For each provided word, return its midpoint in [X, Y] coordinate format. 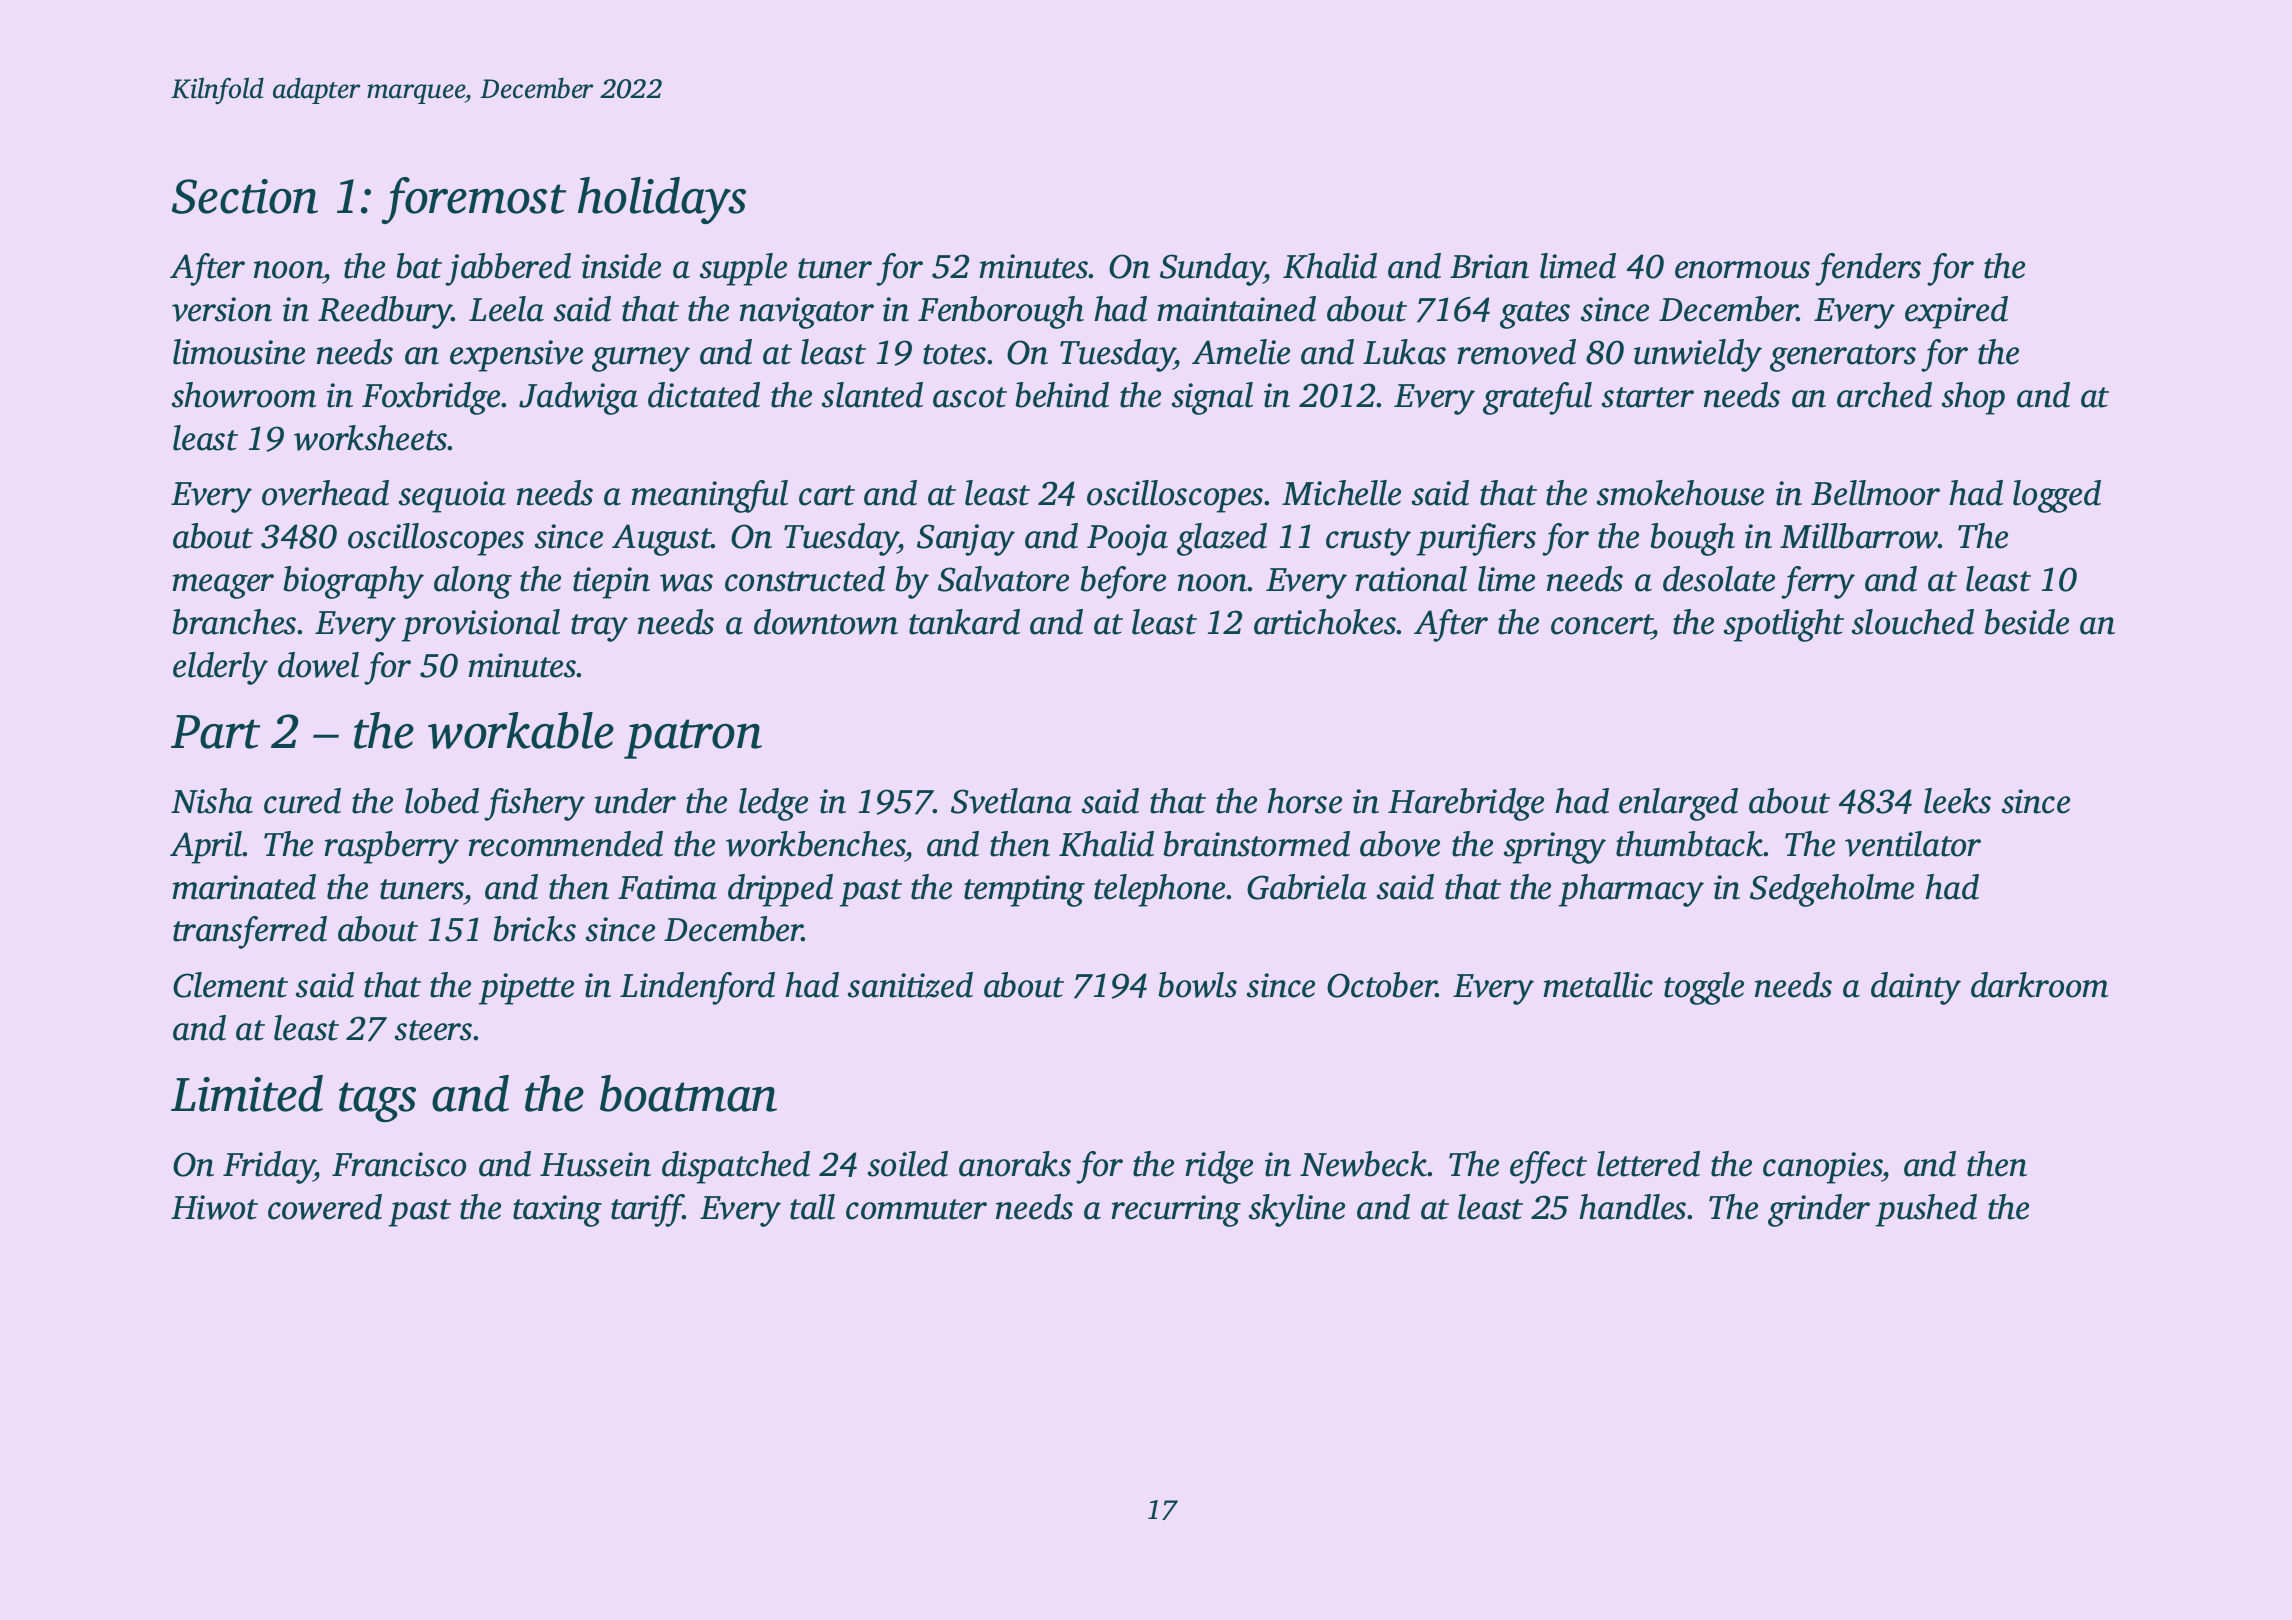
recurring [1176, 1211]
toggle [1704, 988]
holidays [662, 200]
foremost [473, 200]
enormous [1742, 270]
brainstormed [1256, 844]
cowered [325, 1207]
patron [693, 739]
